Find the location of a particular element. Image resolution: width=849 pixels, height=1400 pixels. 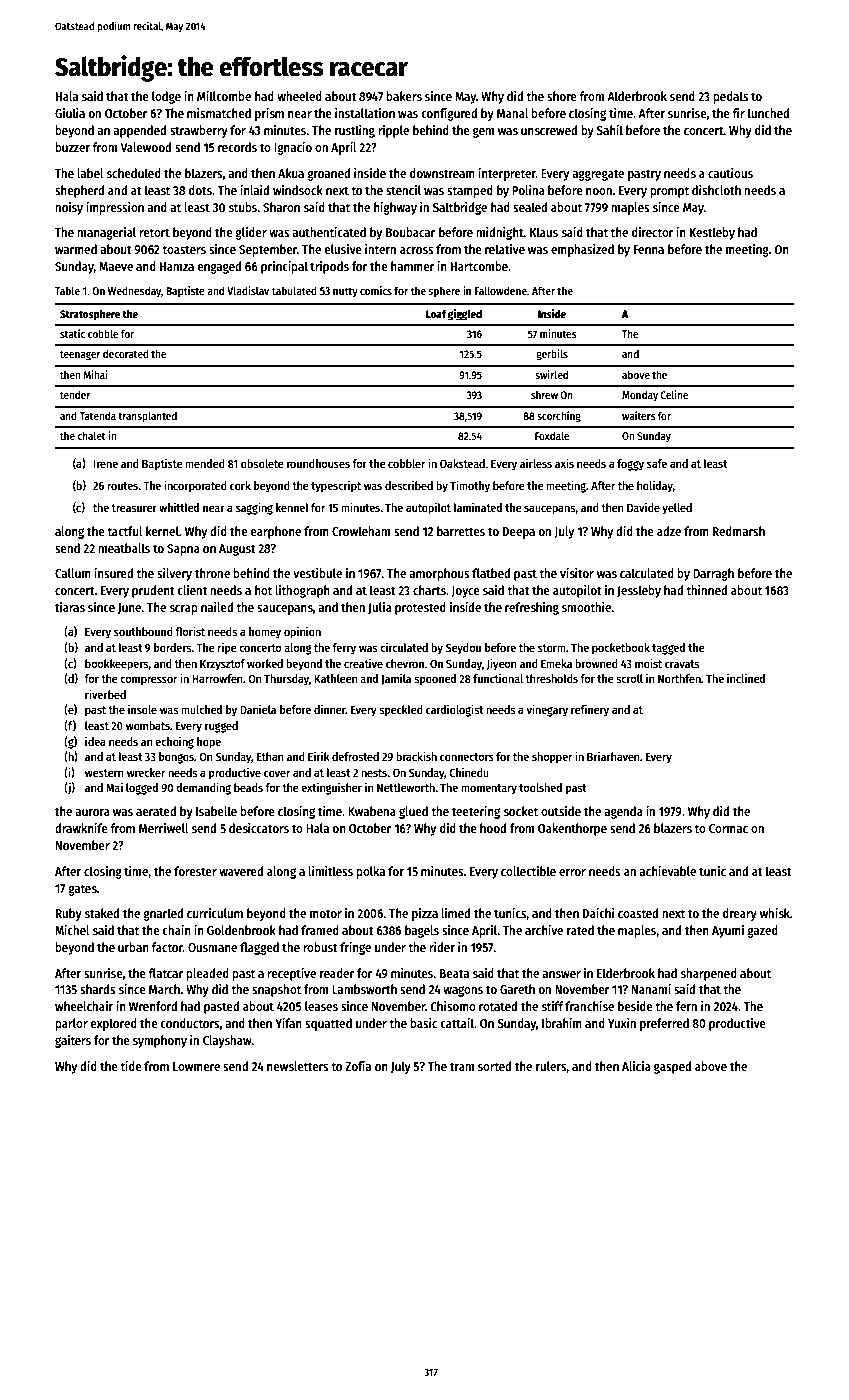

lodge is located at coordinates (166, 97).
